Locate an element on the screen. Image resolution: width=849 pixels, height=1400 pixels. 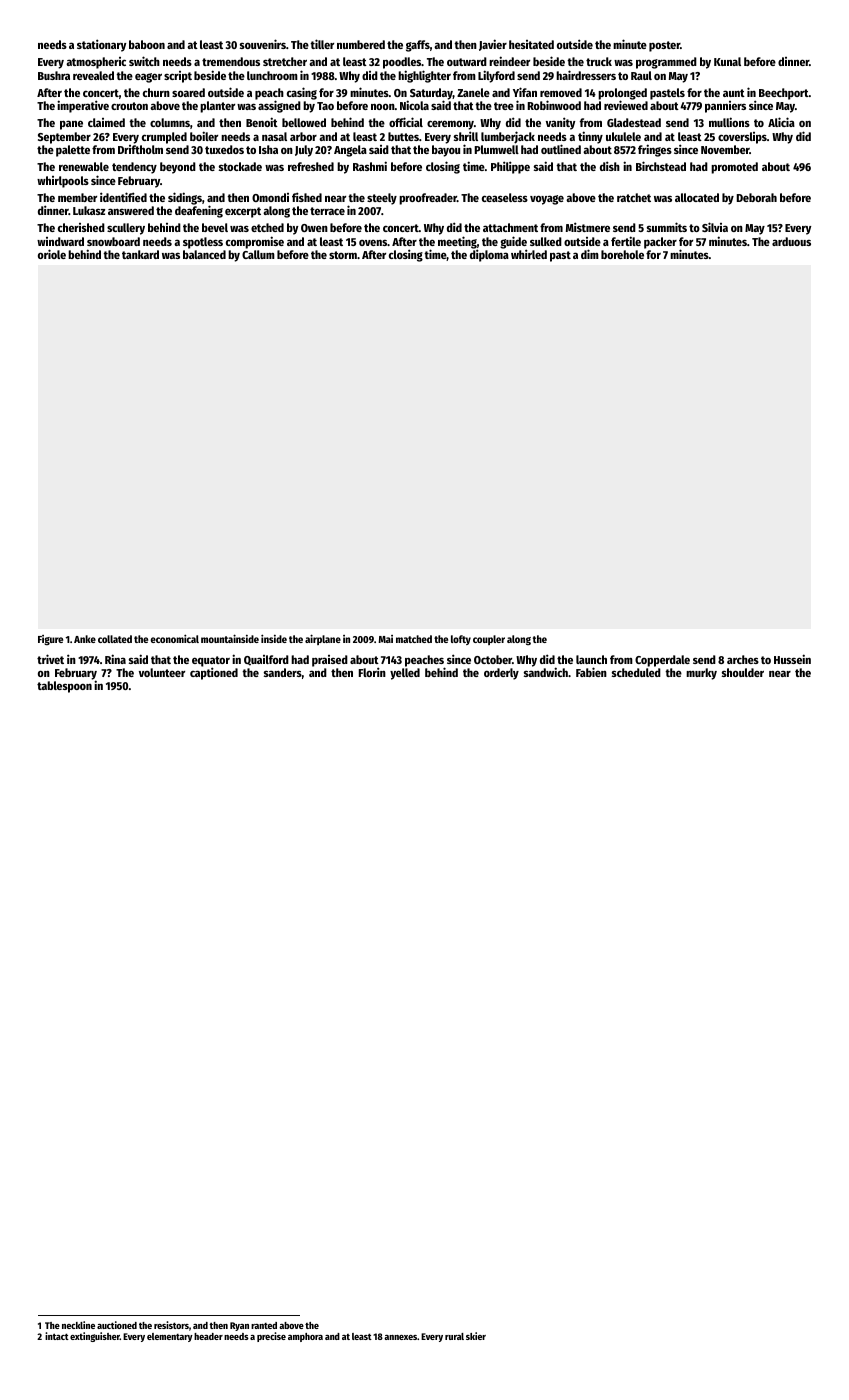
ranted is located at coordinates (264, 1325).
